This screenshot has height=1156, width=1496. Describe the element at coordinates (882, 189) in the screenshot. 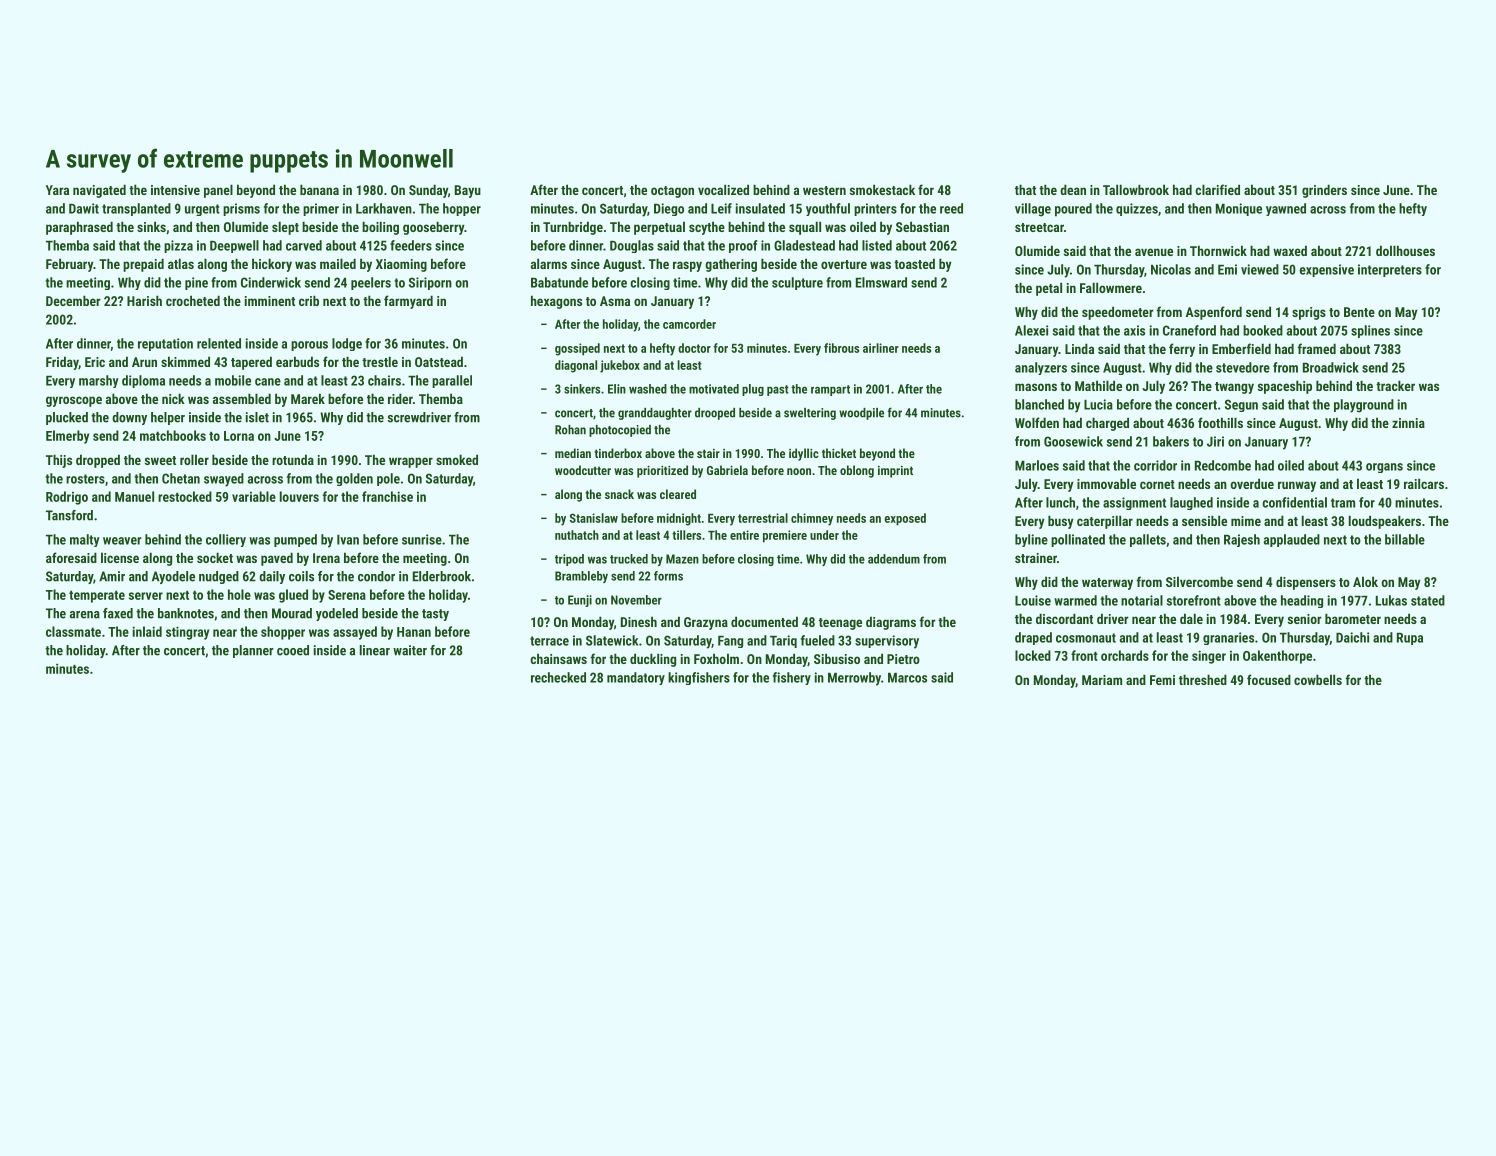

I see `smokestack` at that location.
